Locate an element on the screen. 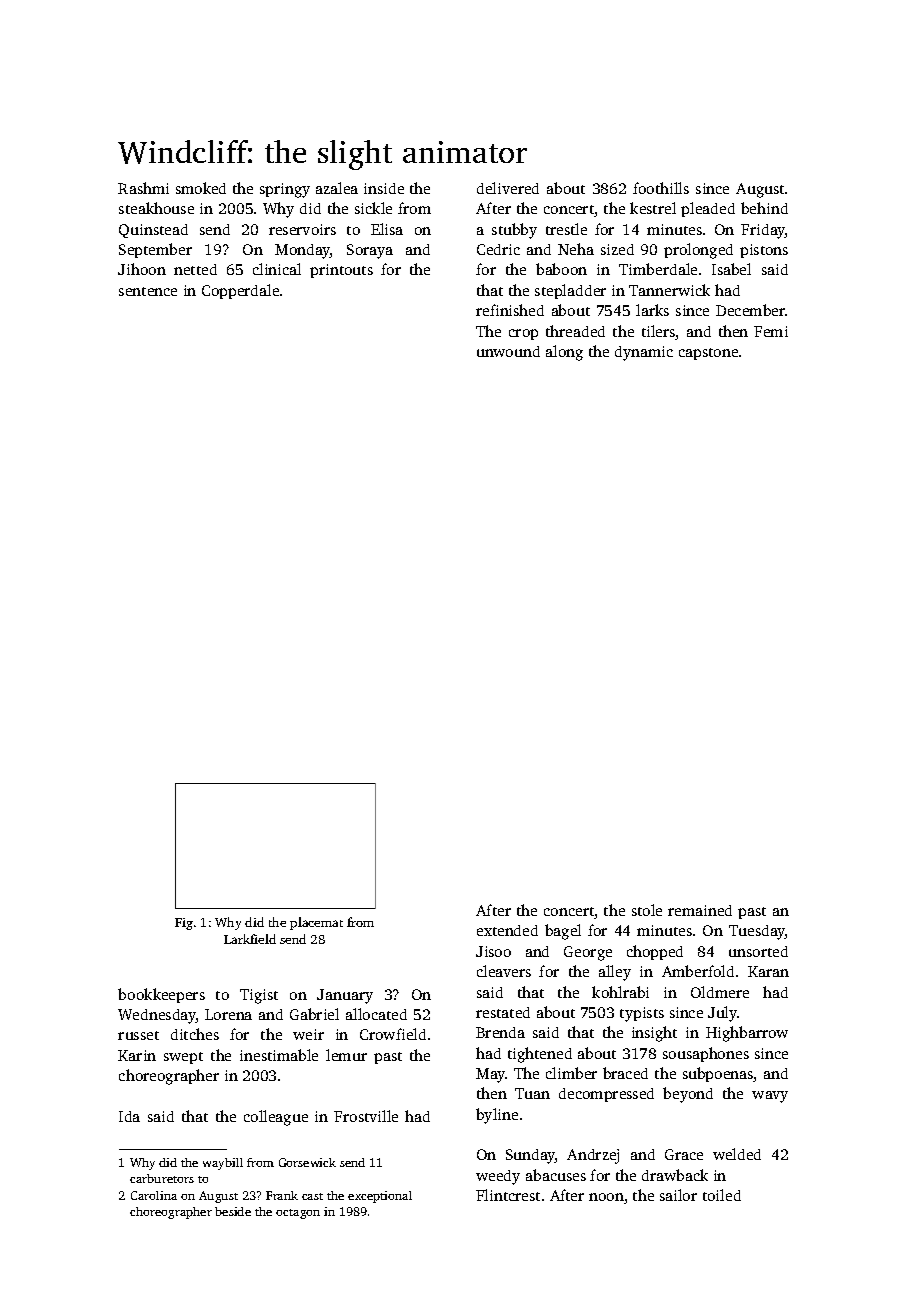  stubby is located at coordinates (514, 231).
